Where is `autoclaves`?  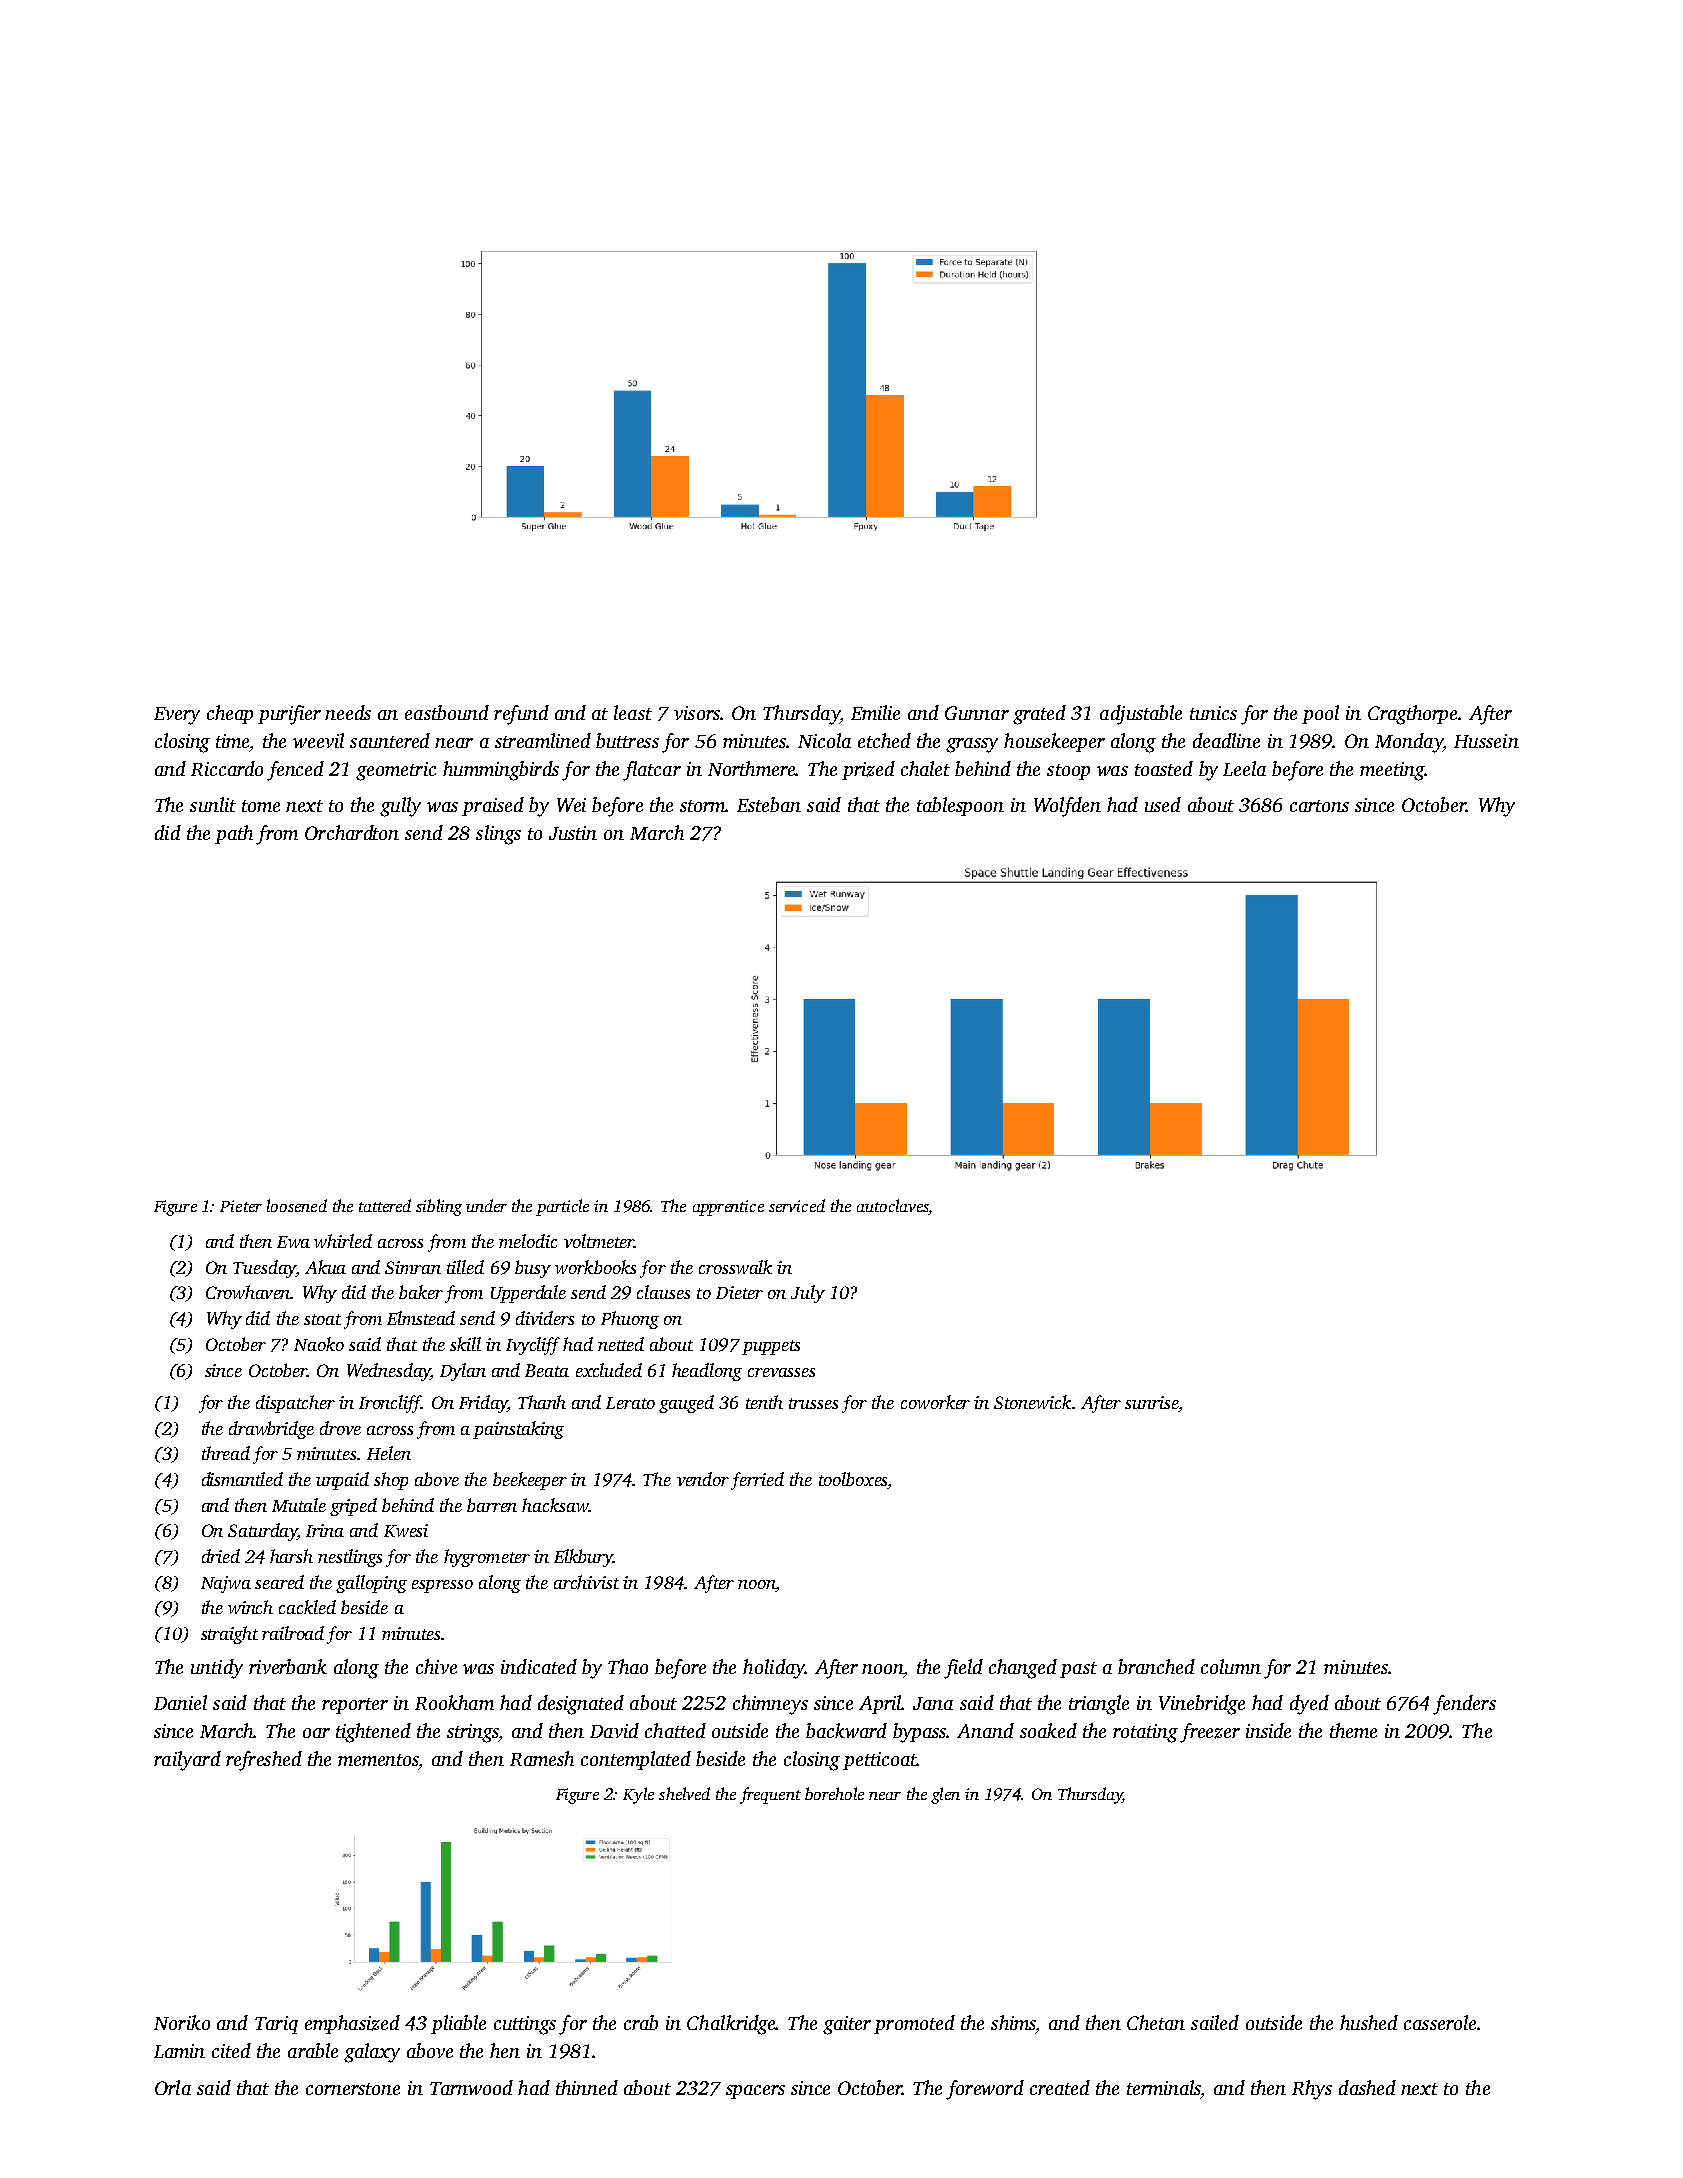 autoclaves is located at coordinates (893, 1205).
